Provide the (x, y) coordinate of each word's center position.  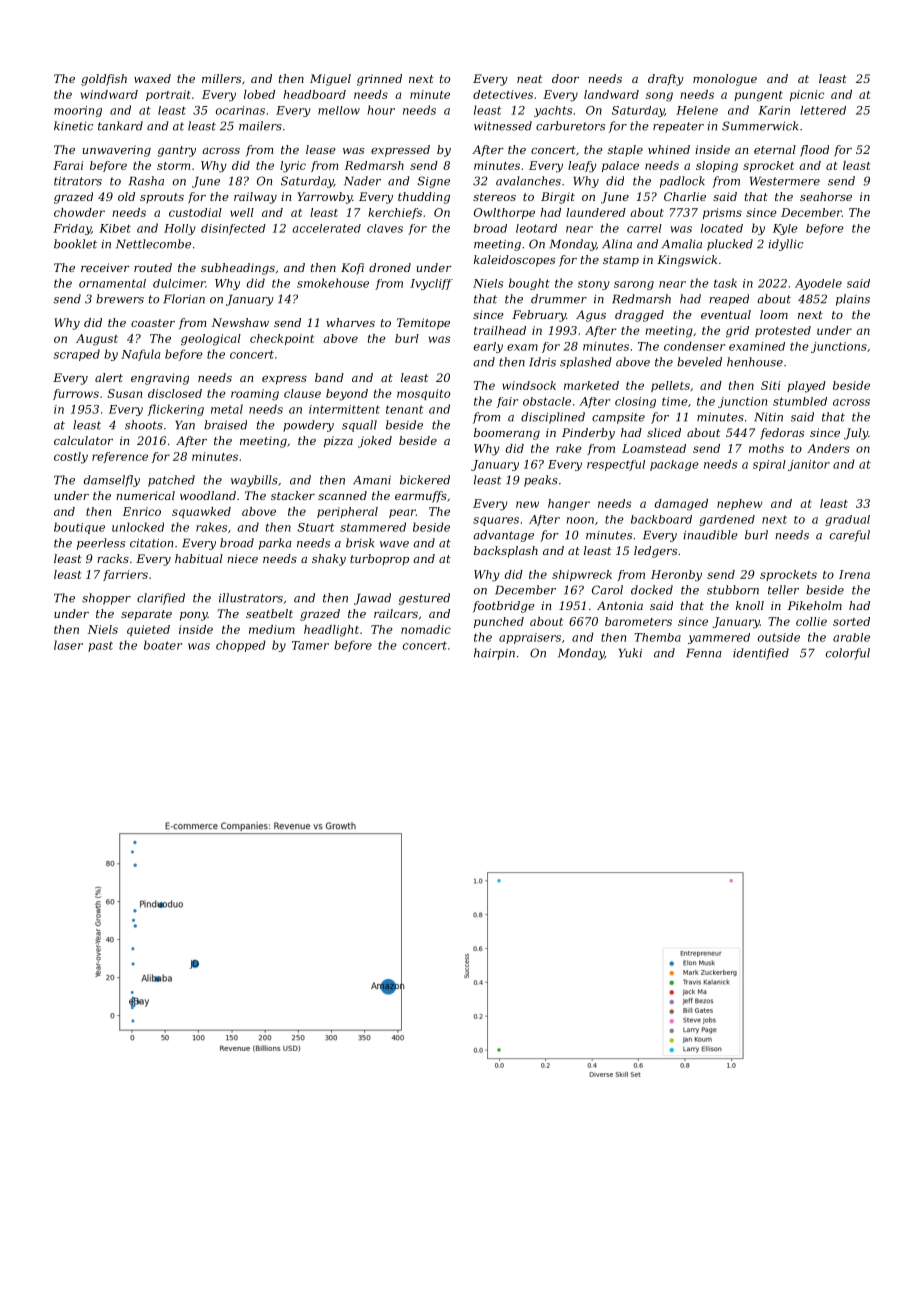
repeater (678, 127)
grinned (379, 80)
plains (853, 300)
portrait (168, 95)
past (100, 647)
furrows (76, 394)
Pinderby (588, 434)
